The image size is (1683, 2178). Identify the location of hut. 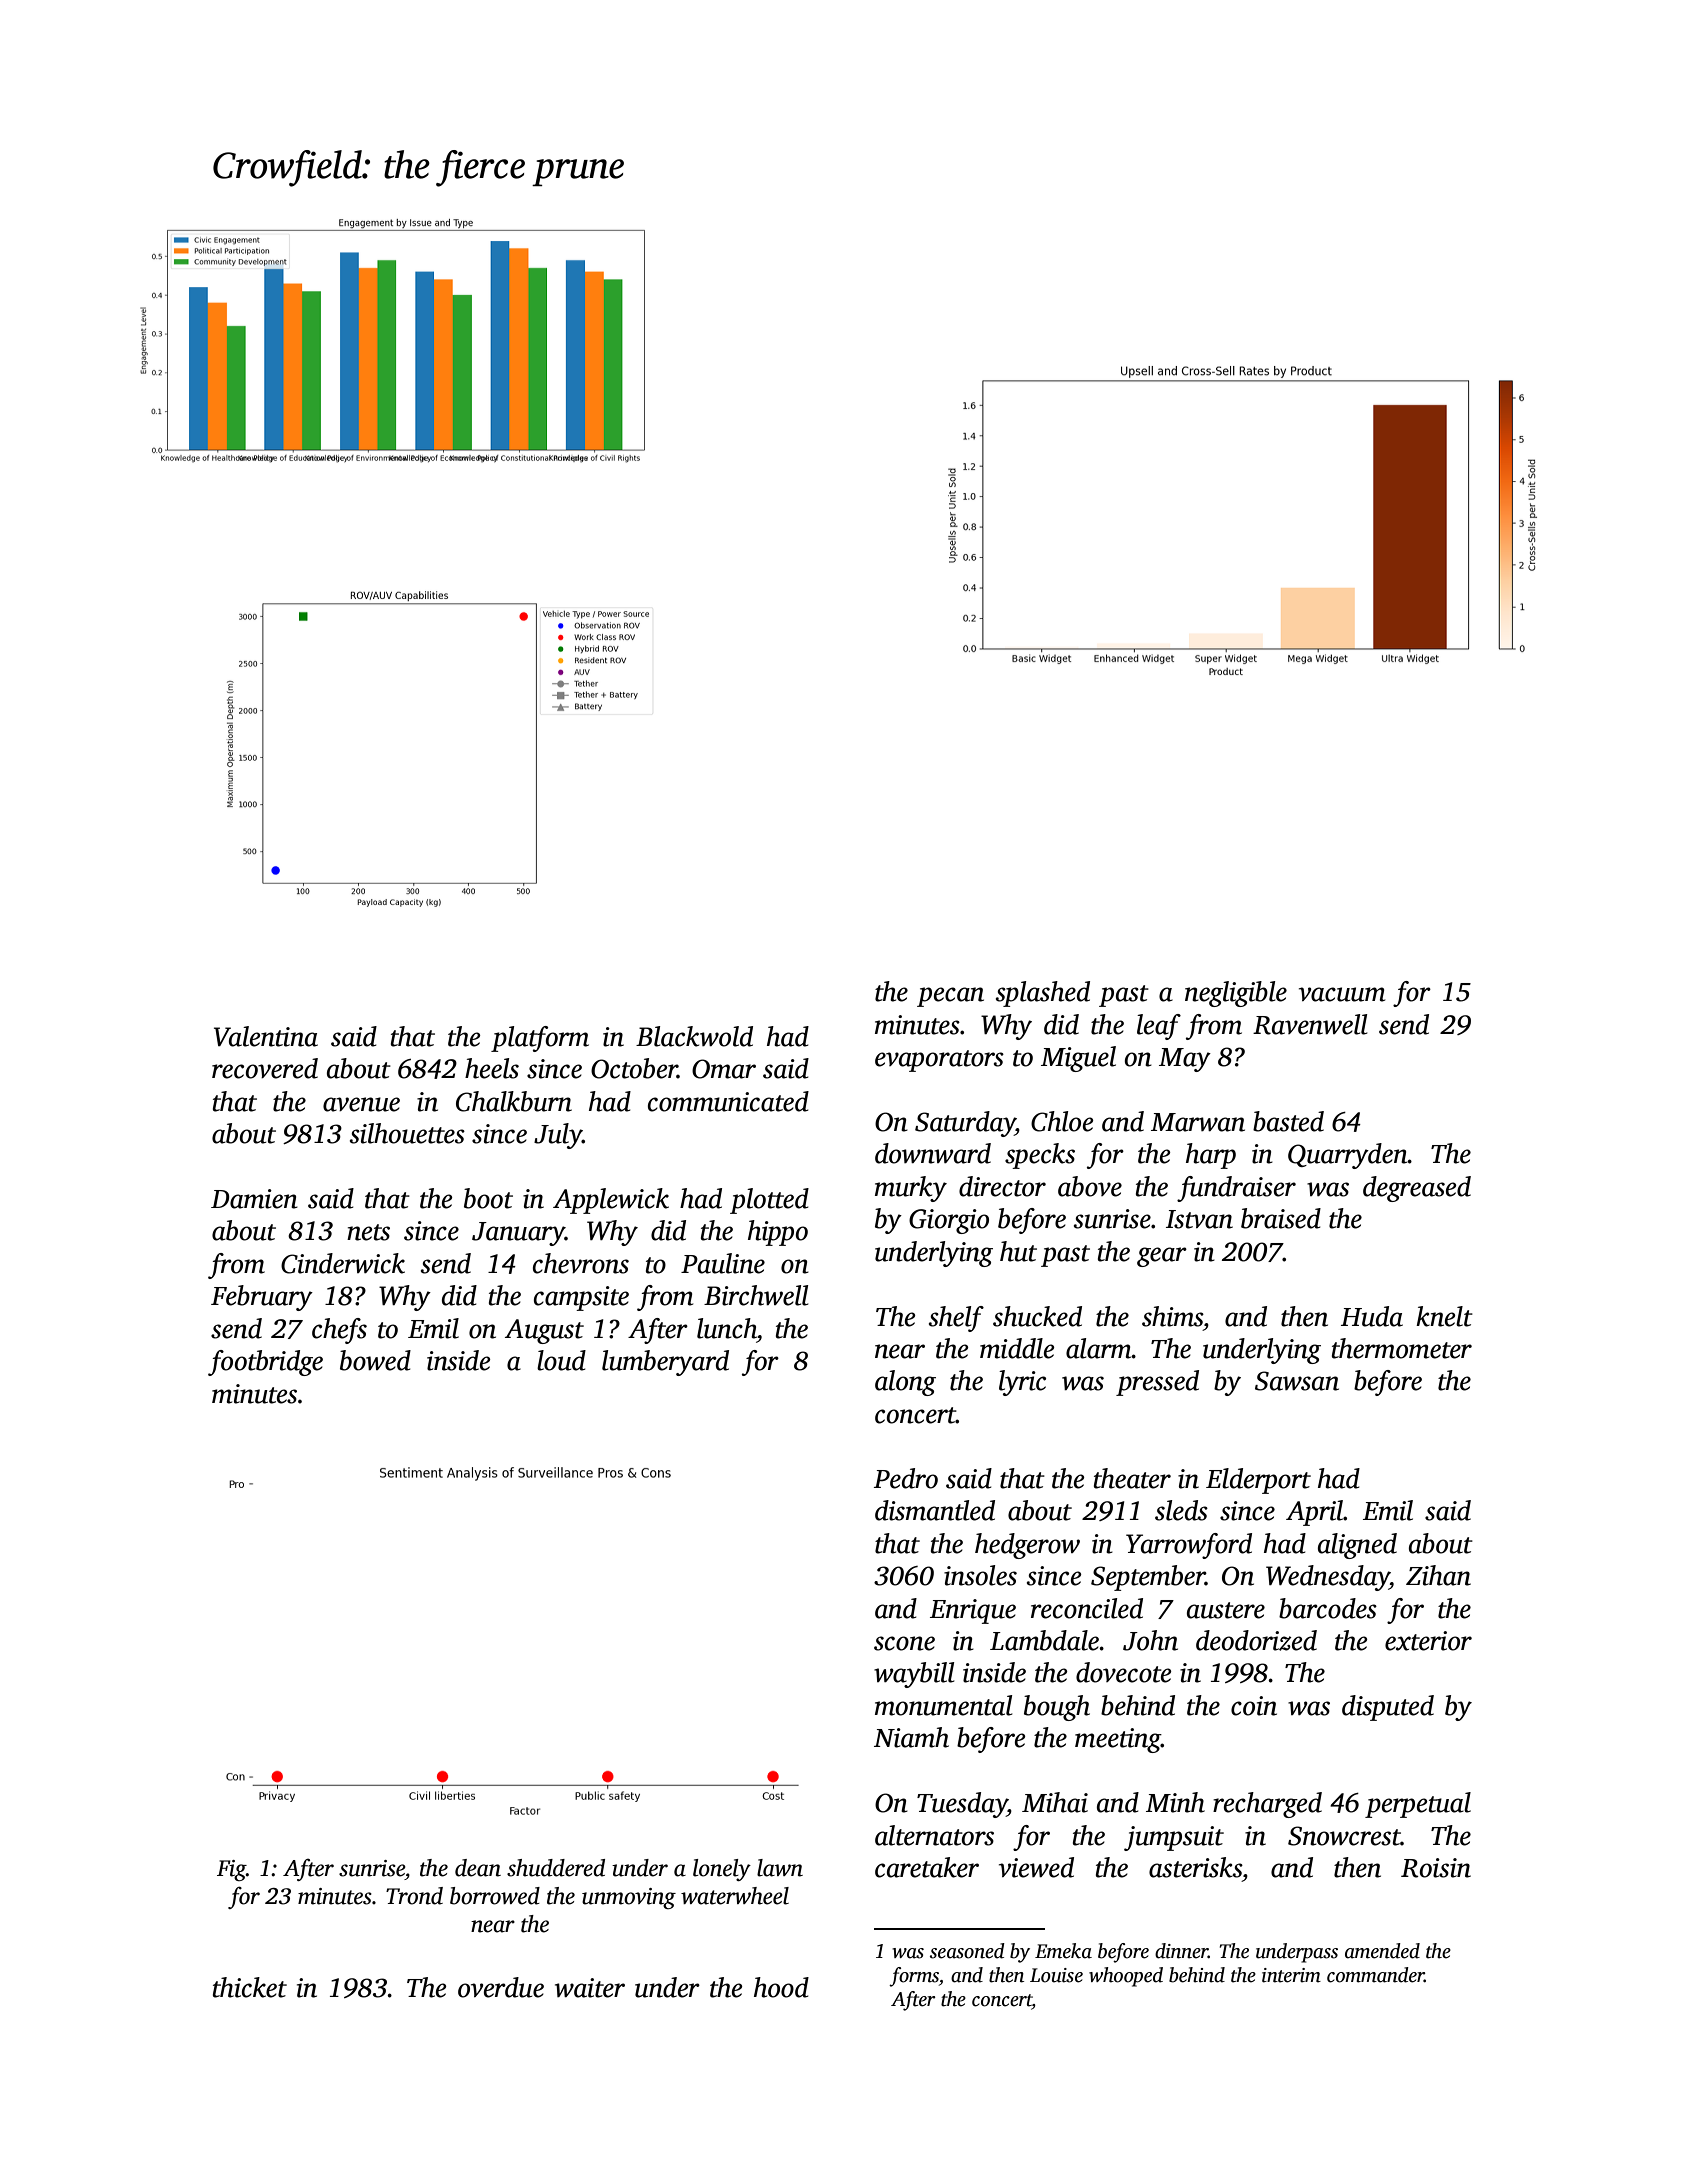
(1018, 1251).
